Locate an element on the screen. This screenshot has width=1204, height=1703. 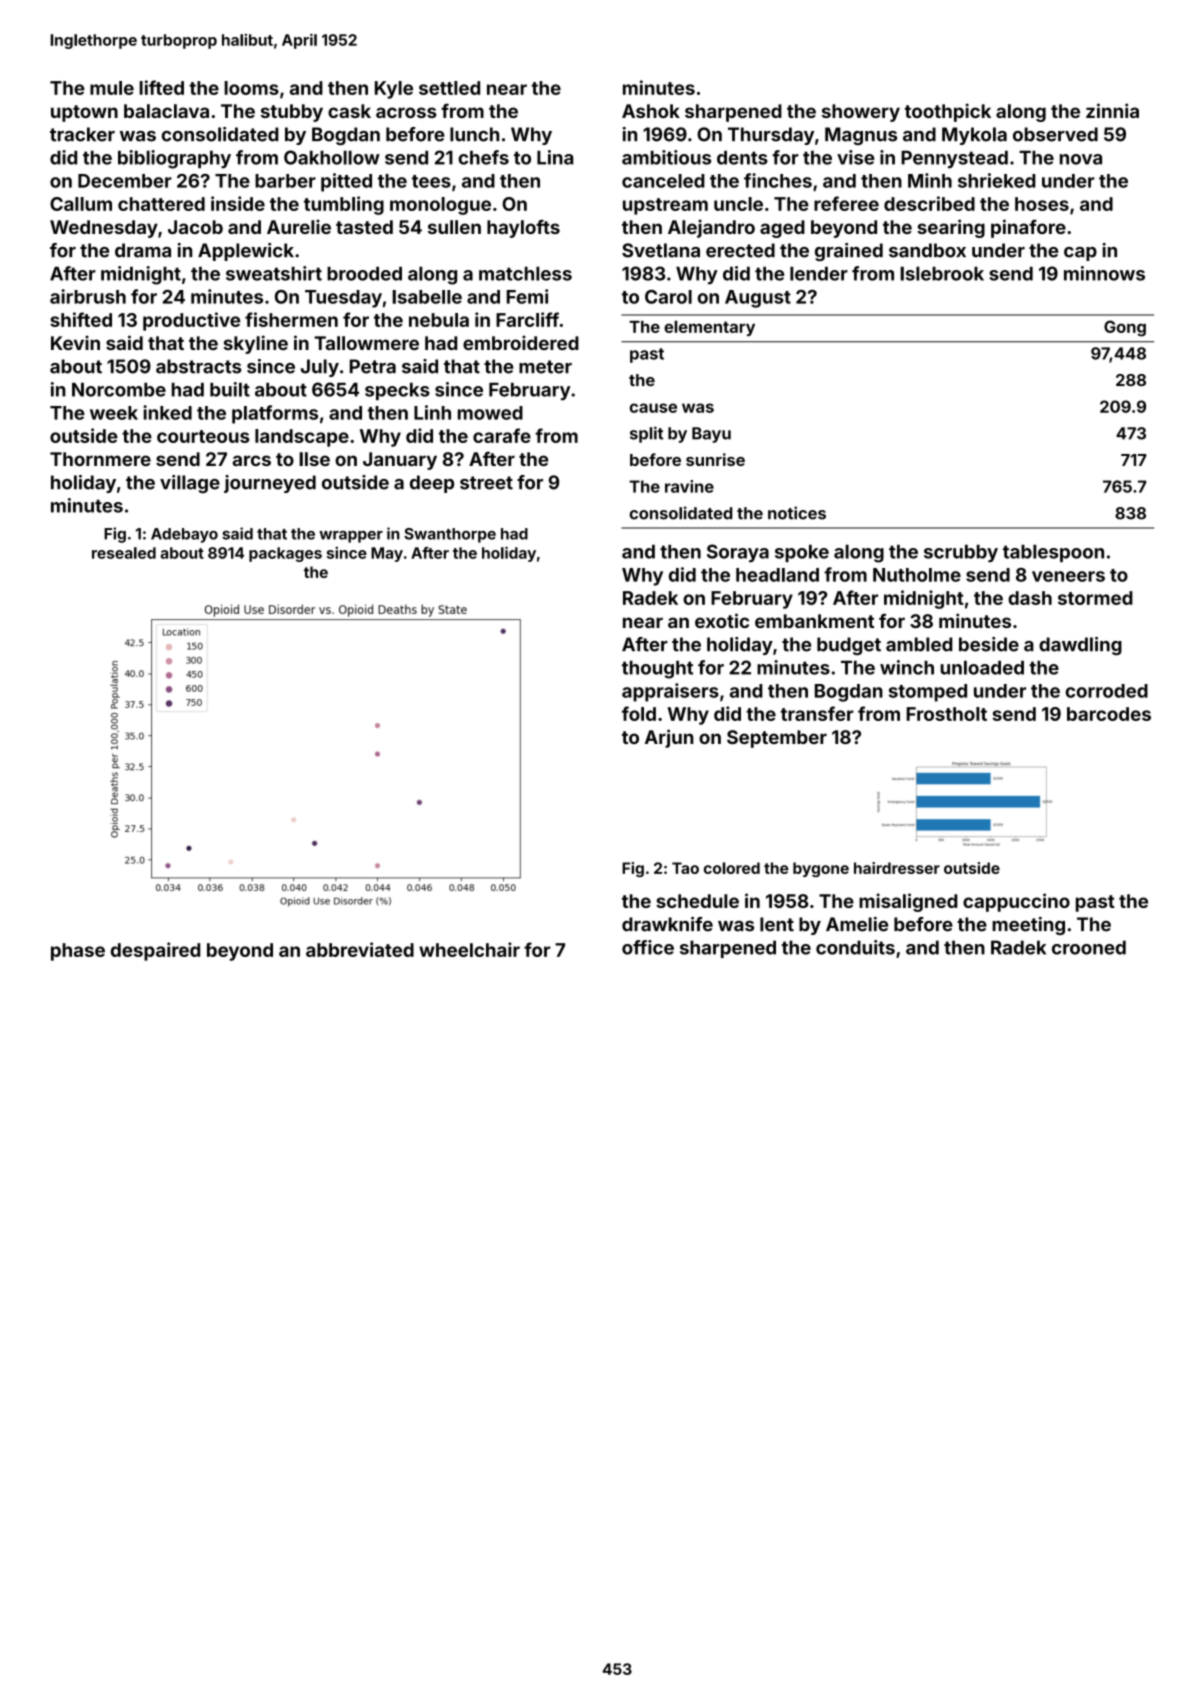
upstream is located at coordinates (665, 206).
